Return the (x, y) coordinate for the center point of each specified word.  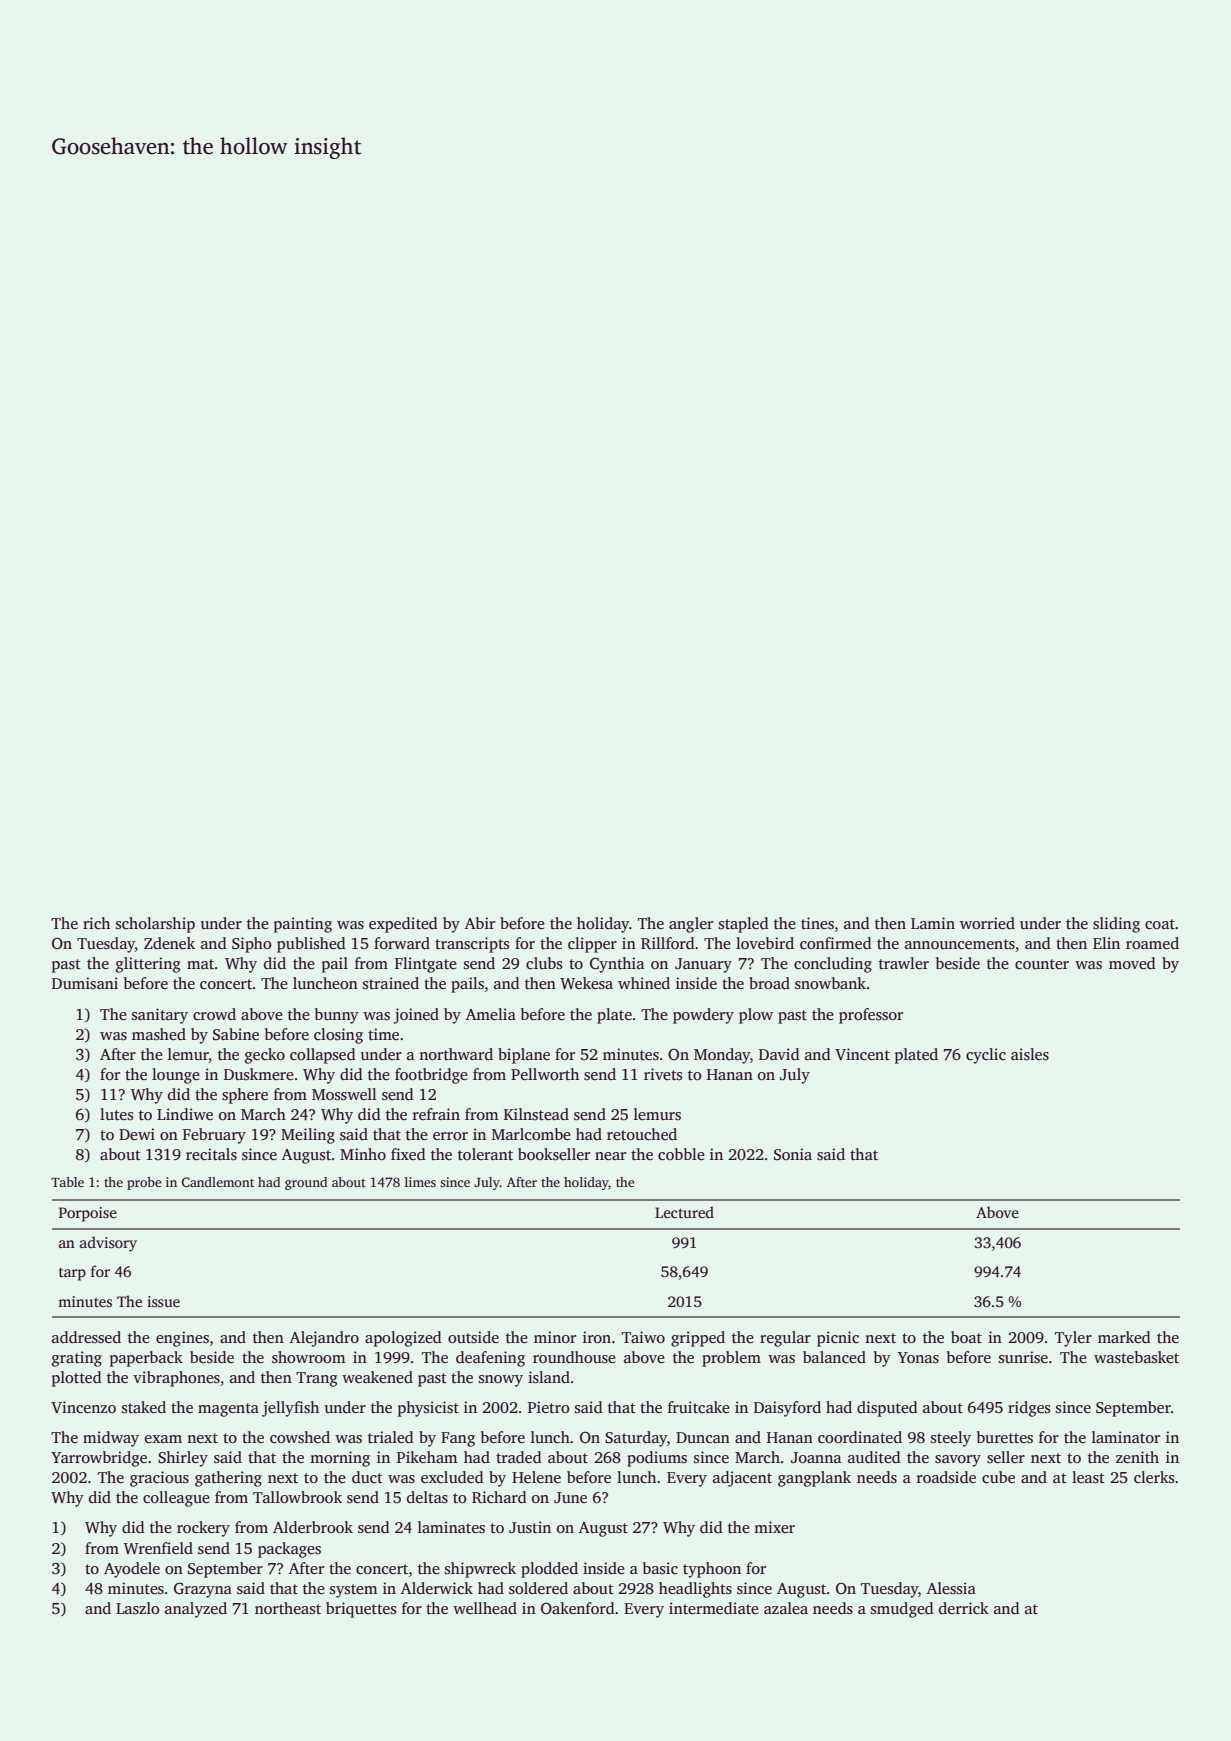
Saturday (636, 1439)
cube (998, 1477)
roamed (1152, 943)
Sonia (793, 1154)
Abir (480, 923)
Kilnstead (536, 1114)
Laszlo (137, 1608)
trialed (391, 1437)
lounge (176, 1076)
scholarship (155, 925)
